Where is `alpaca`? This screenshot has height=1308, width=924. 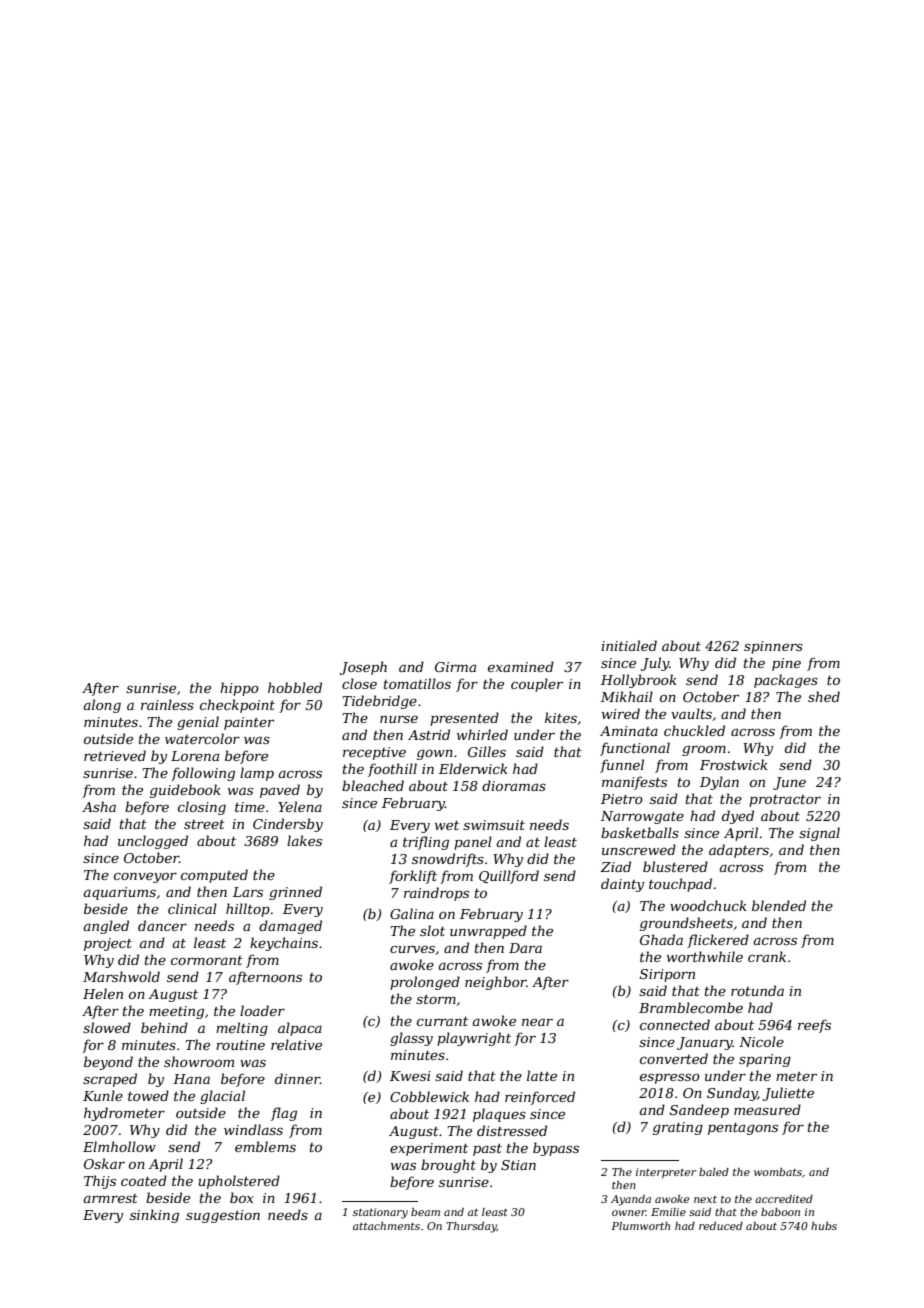
alpaca is located at coordinates (300, 1029).
